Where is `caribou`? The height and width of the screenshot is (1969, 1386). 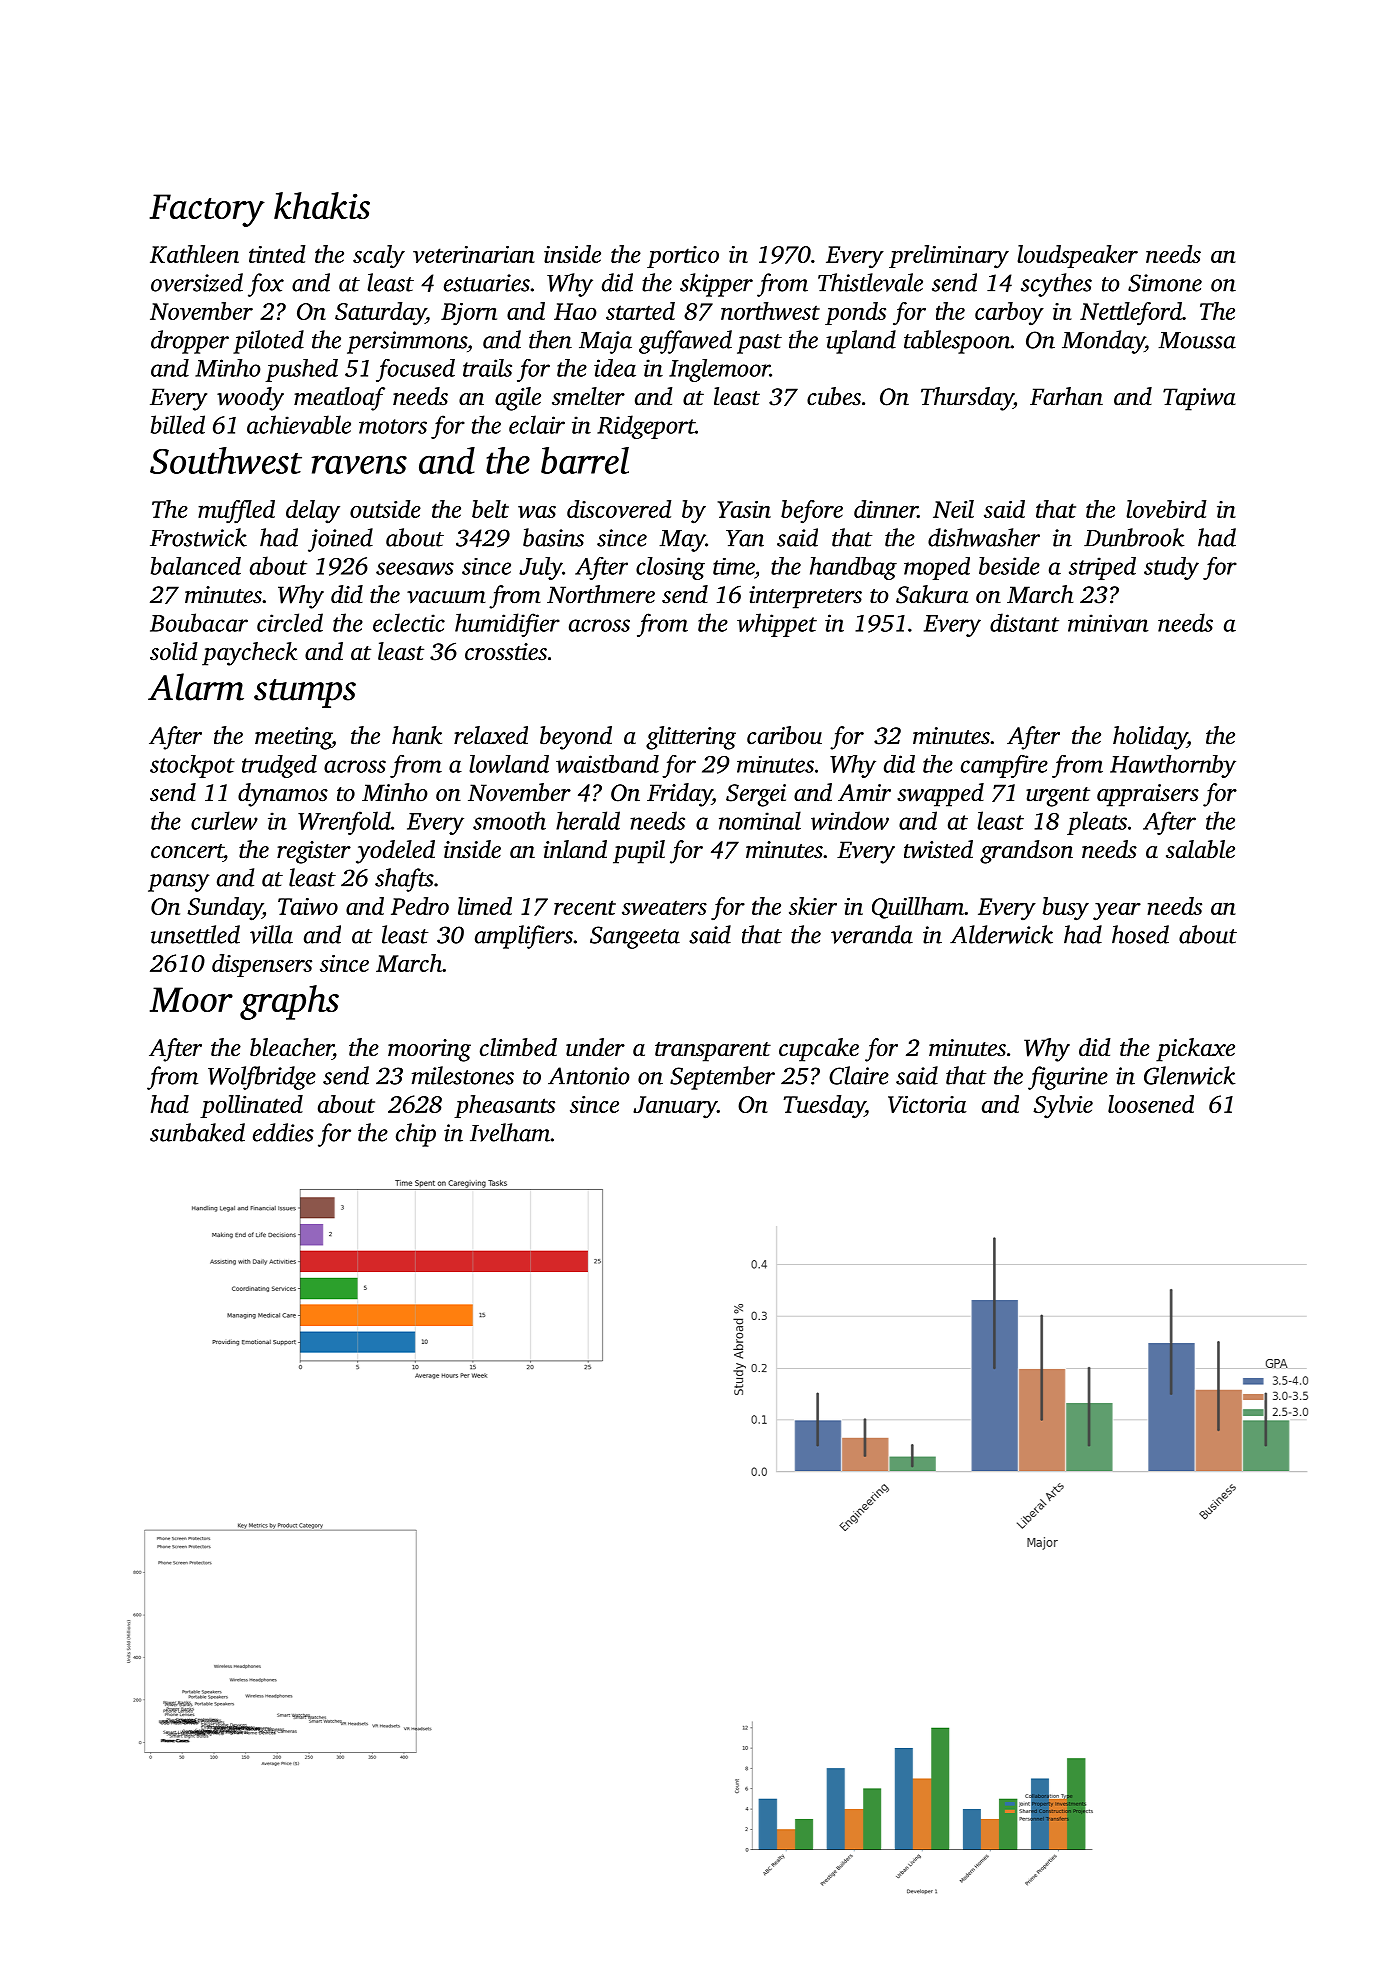 caribou is located at coordinates (784, 735).
